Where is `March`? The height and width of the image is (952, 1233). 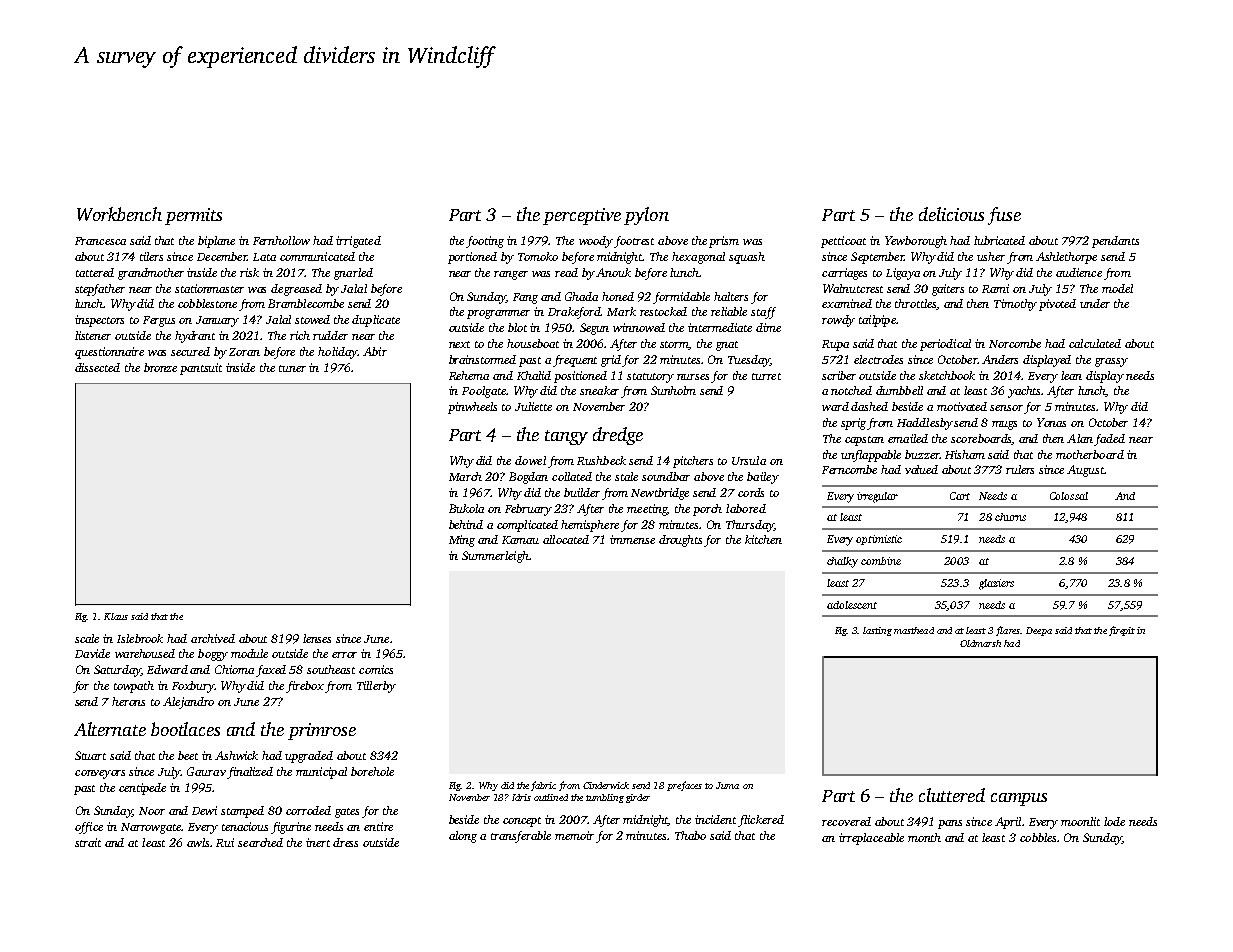
March is located at coordinates (465, 476).
